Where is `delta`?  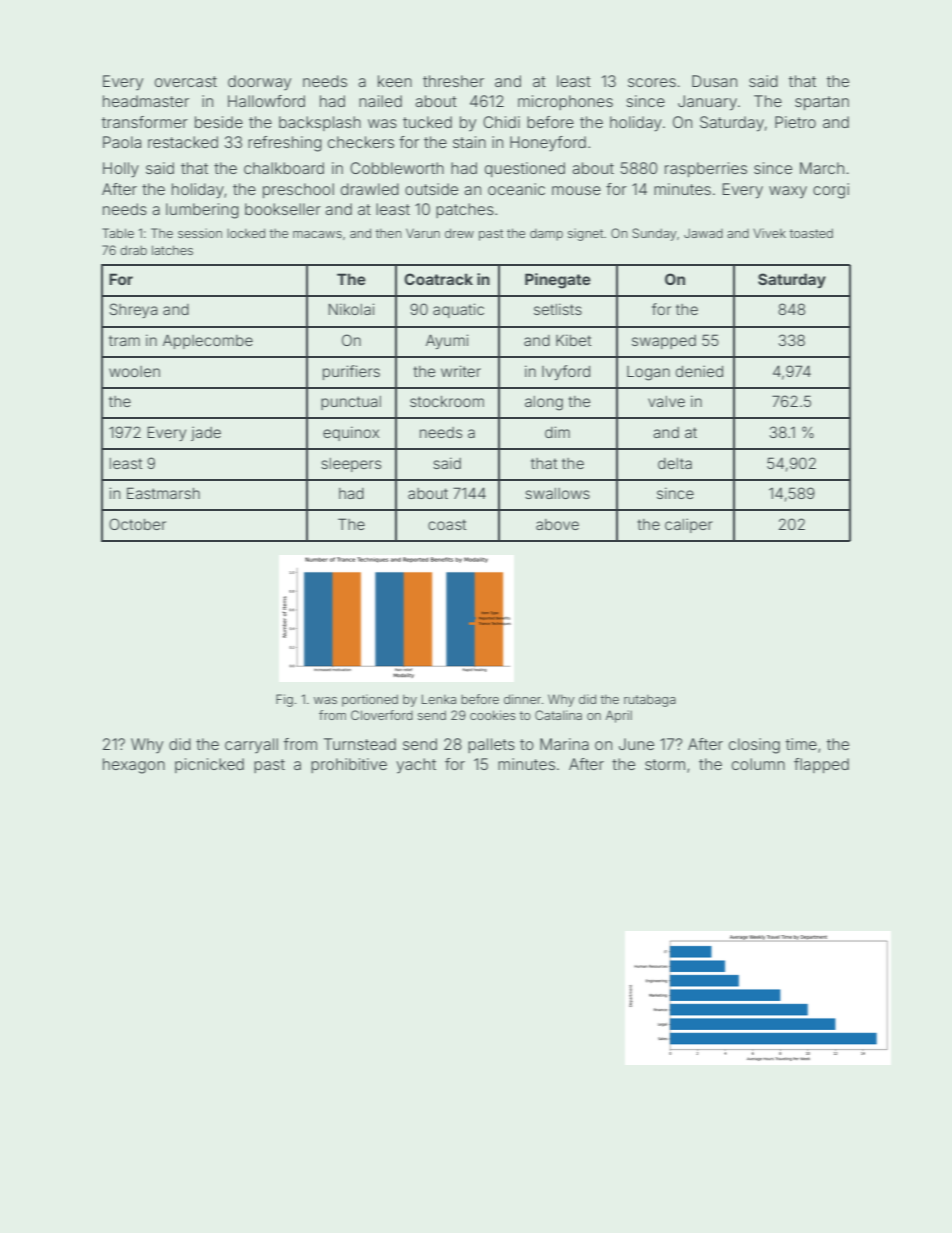
delta is located at coordinates (675, 463).
